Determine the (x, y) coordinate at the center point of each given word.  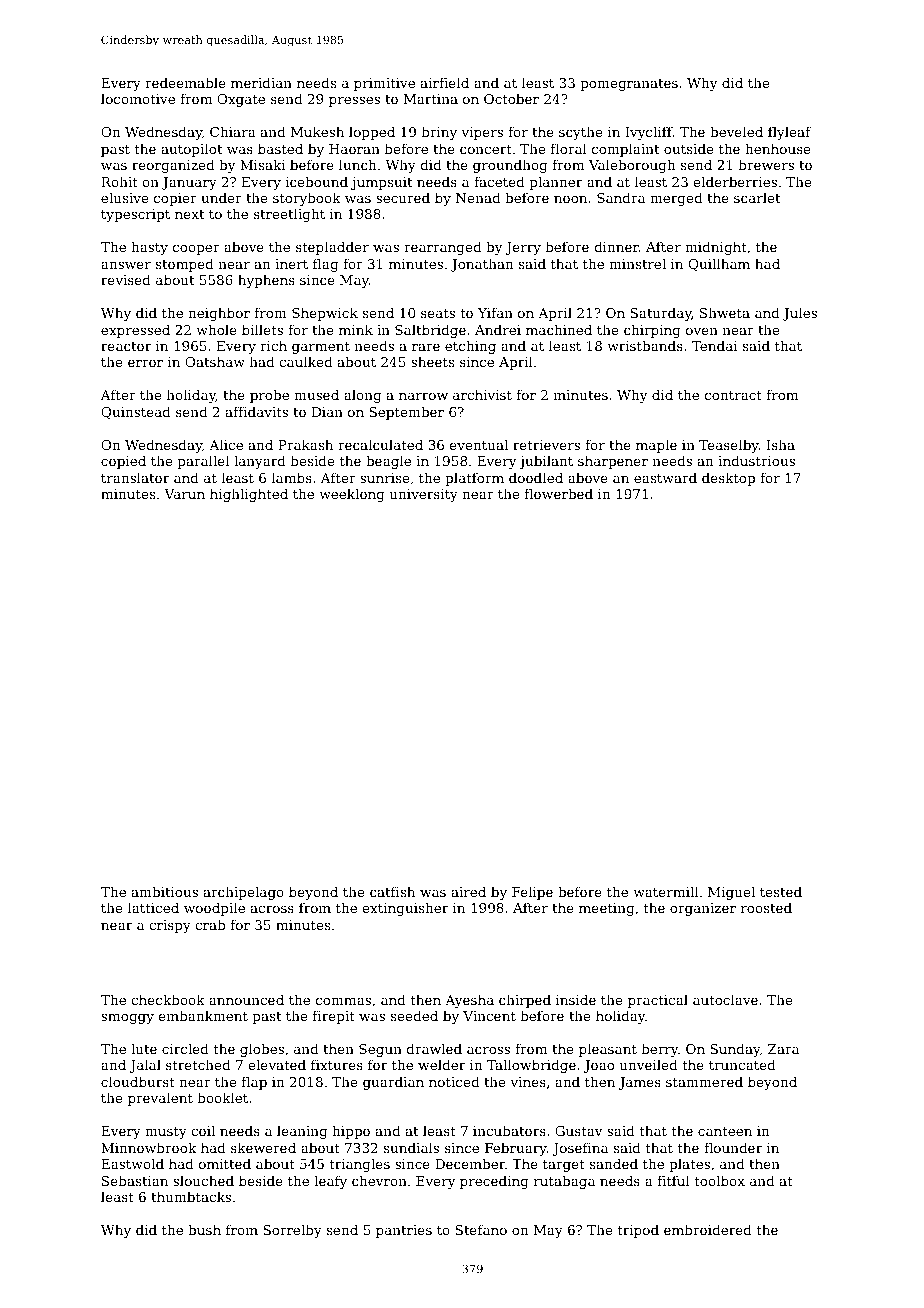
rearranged (442, 248)
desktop (728, 479)
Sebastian (135, 1180)
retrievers (546, 445)
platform (474, 479)
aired (469, 891)
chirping (652, 331)
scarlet (757, 197)
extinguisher (405, 909)
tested (781, 891)
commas (343, 1001)
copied (123, 462)
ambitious (165, 891)
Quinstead (136, 412)
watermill (665, 891)
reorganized (173, 166)
